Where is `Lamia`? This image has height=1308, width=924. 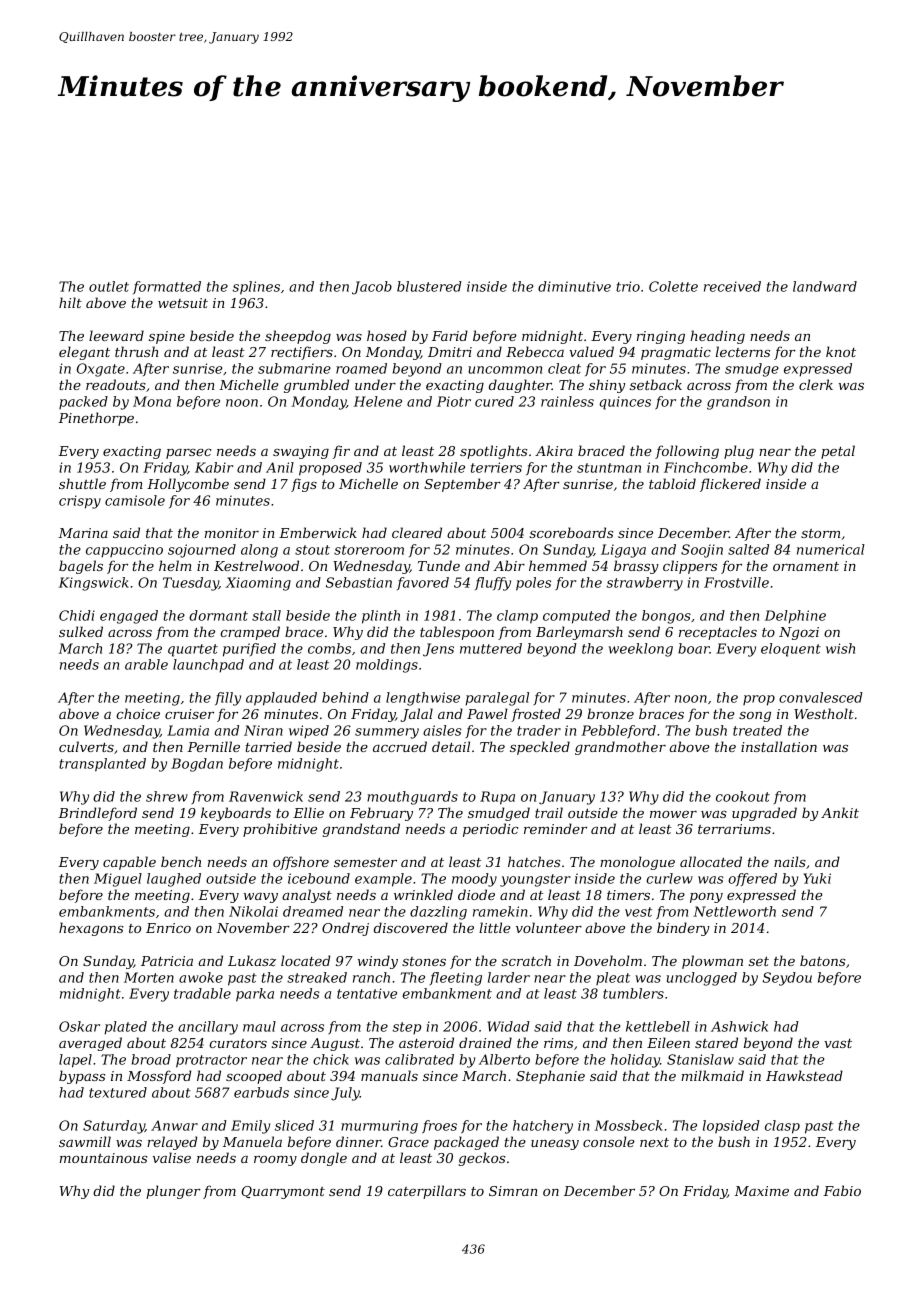 Lamia is located at coordinates (188, 730).
